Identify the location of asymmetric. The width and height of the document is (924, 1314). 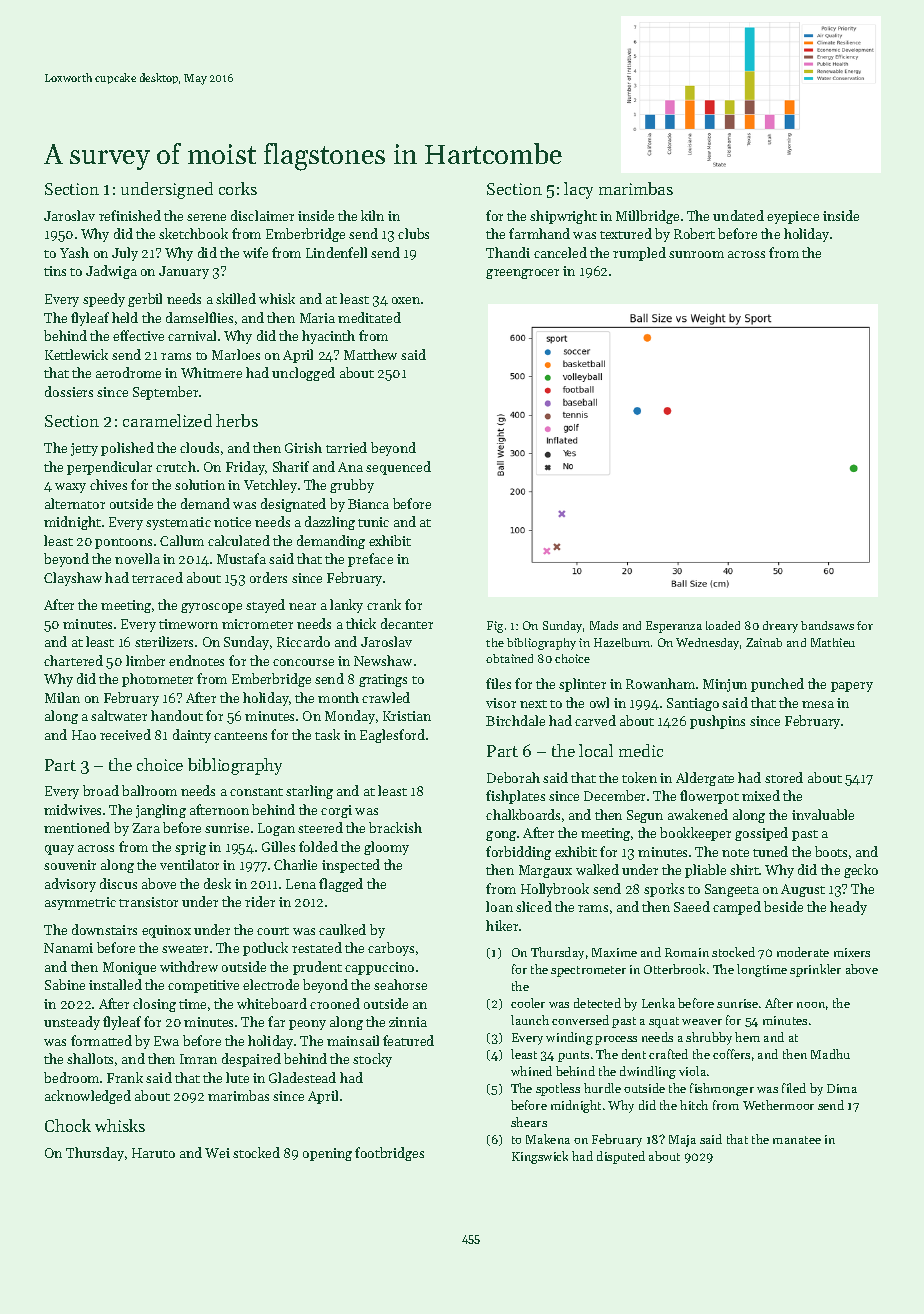
(80, 903).
